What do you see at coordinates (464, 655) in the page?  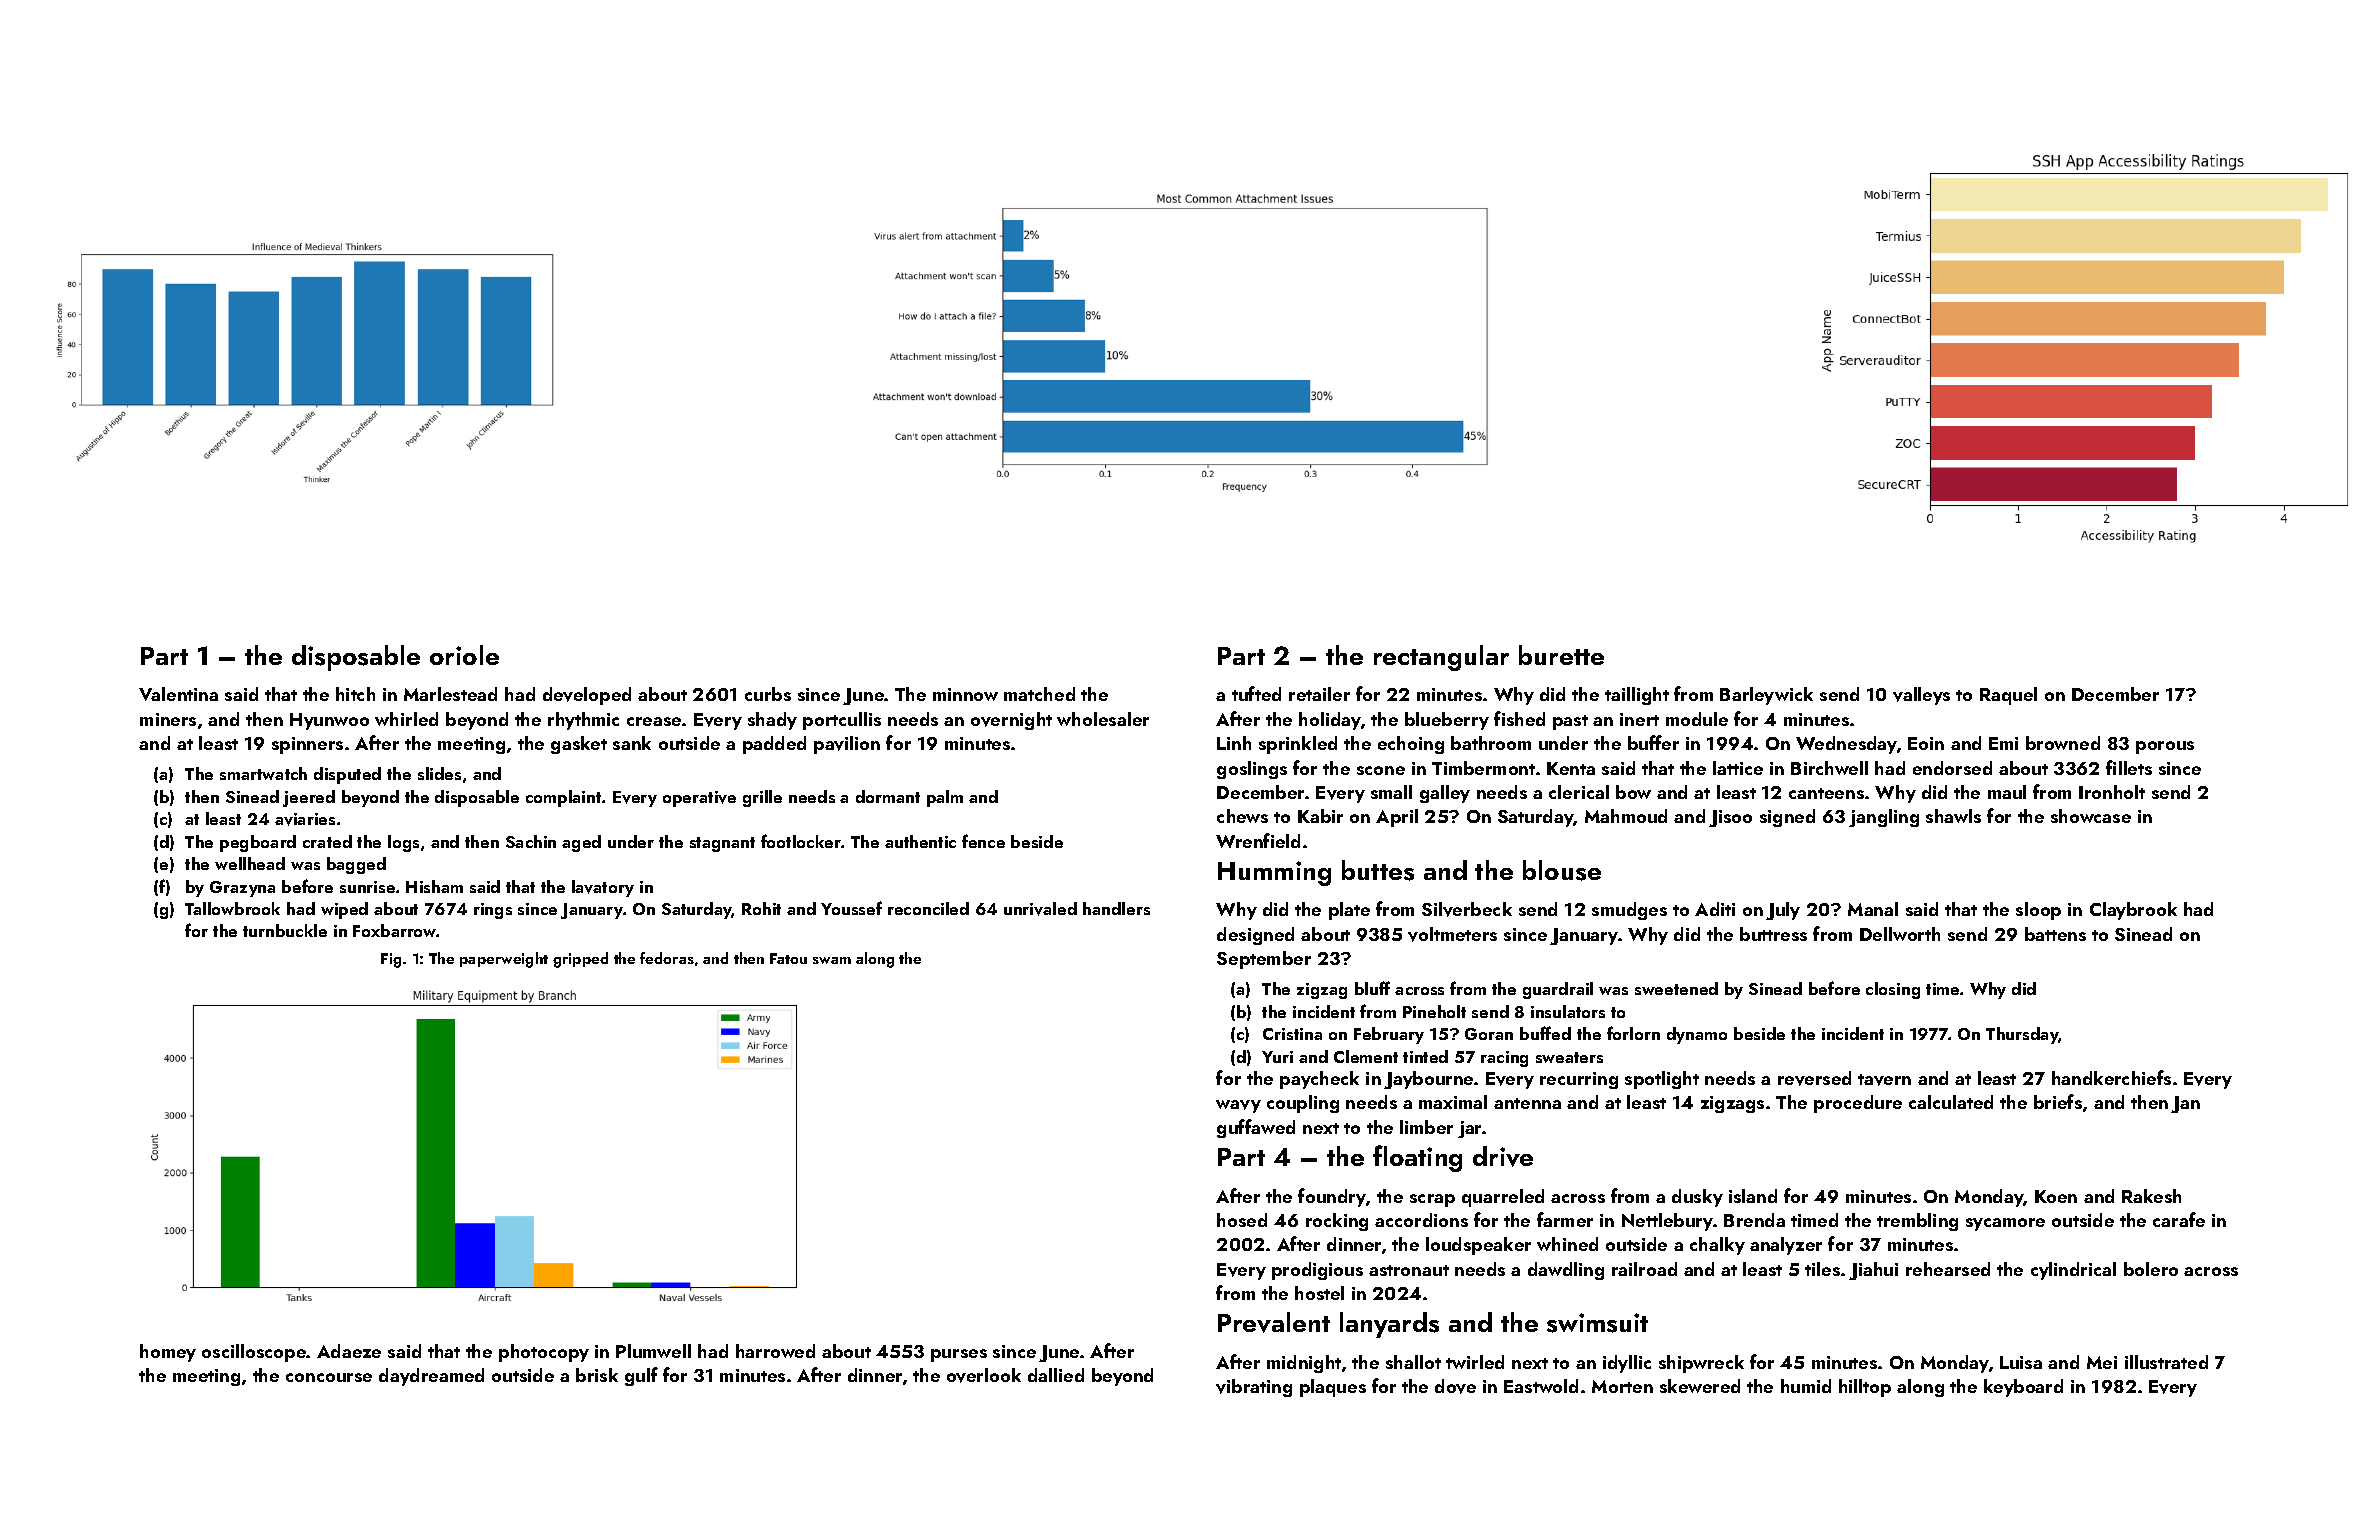 I see `oriole` at bounding box center [464, 655].
